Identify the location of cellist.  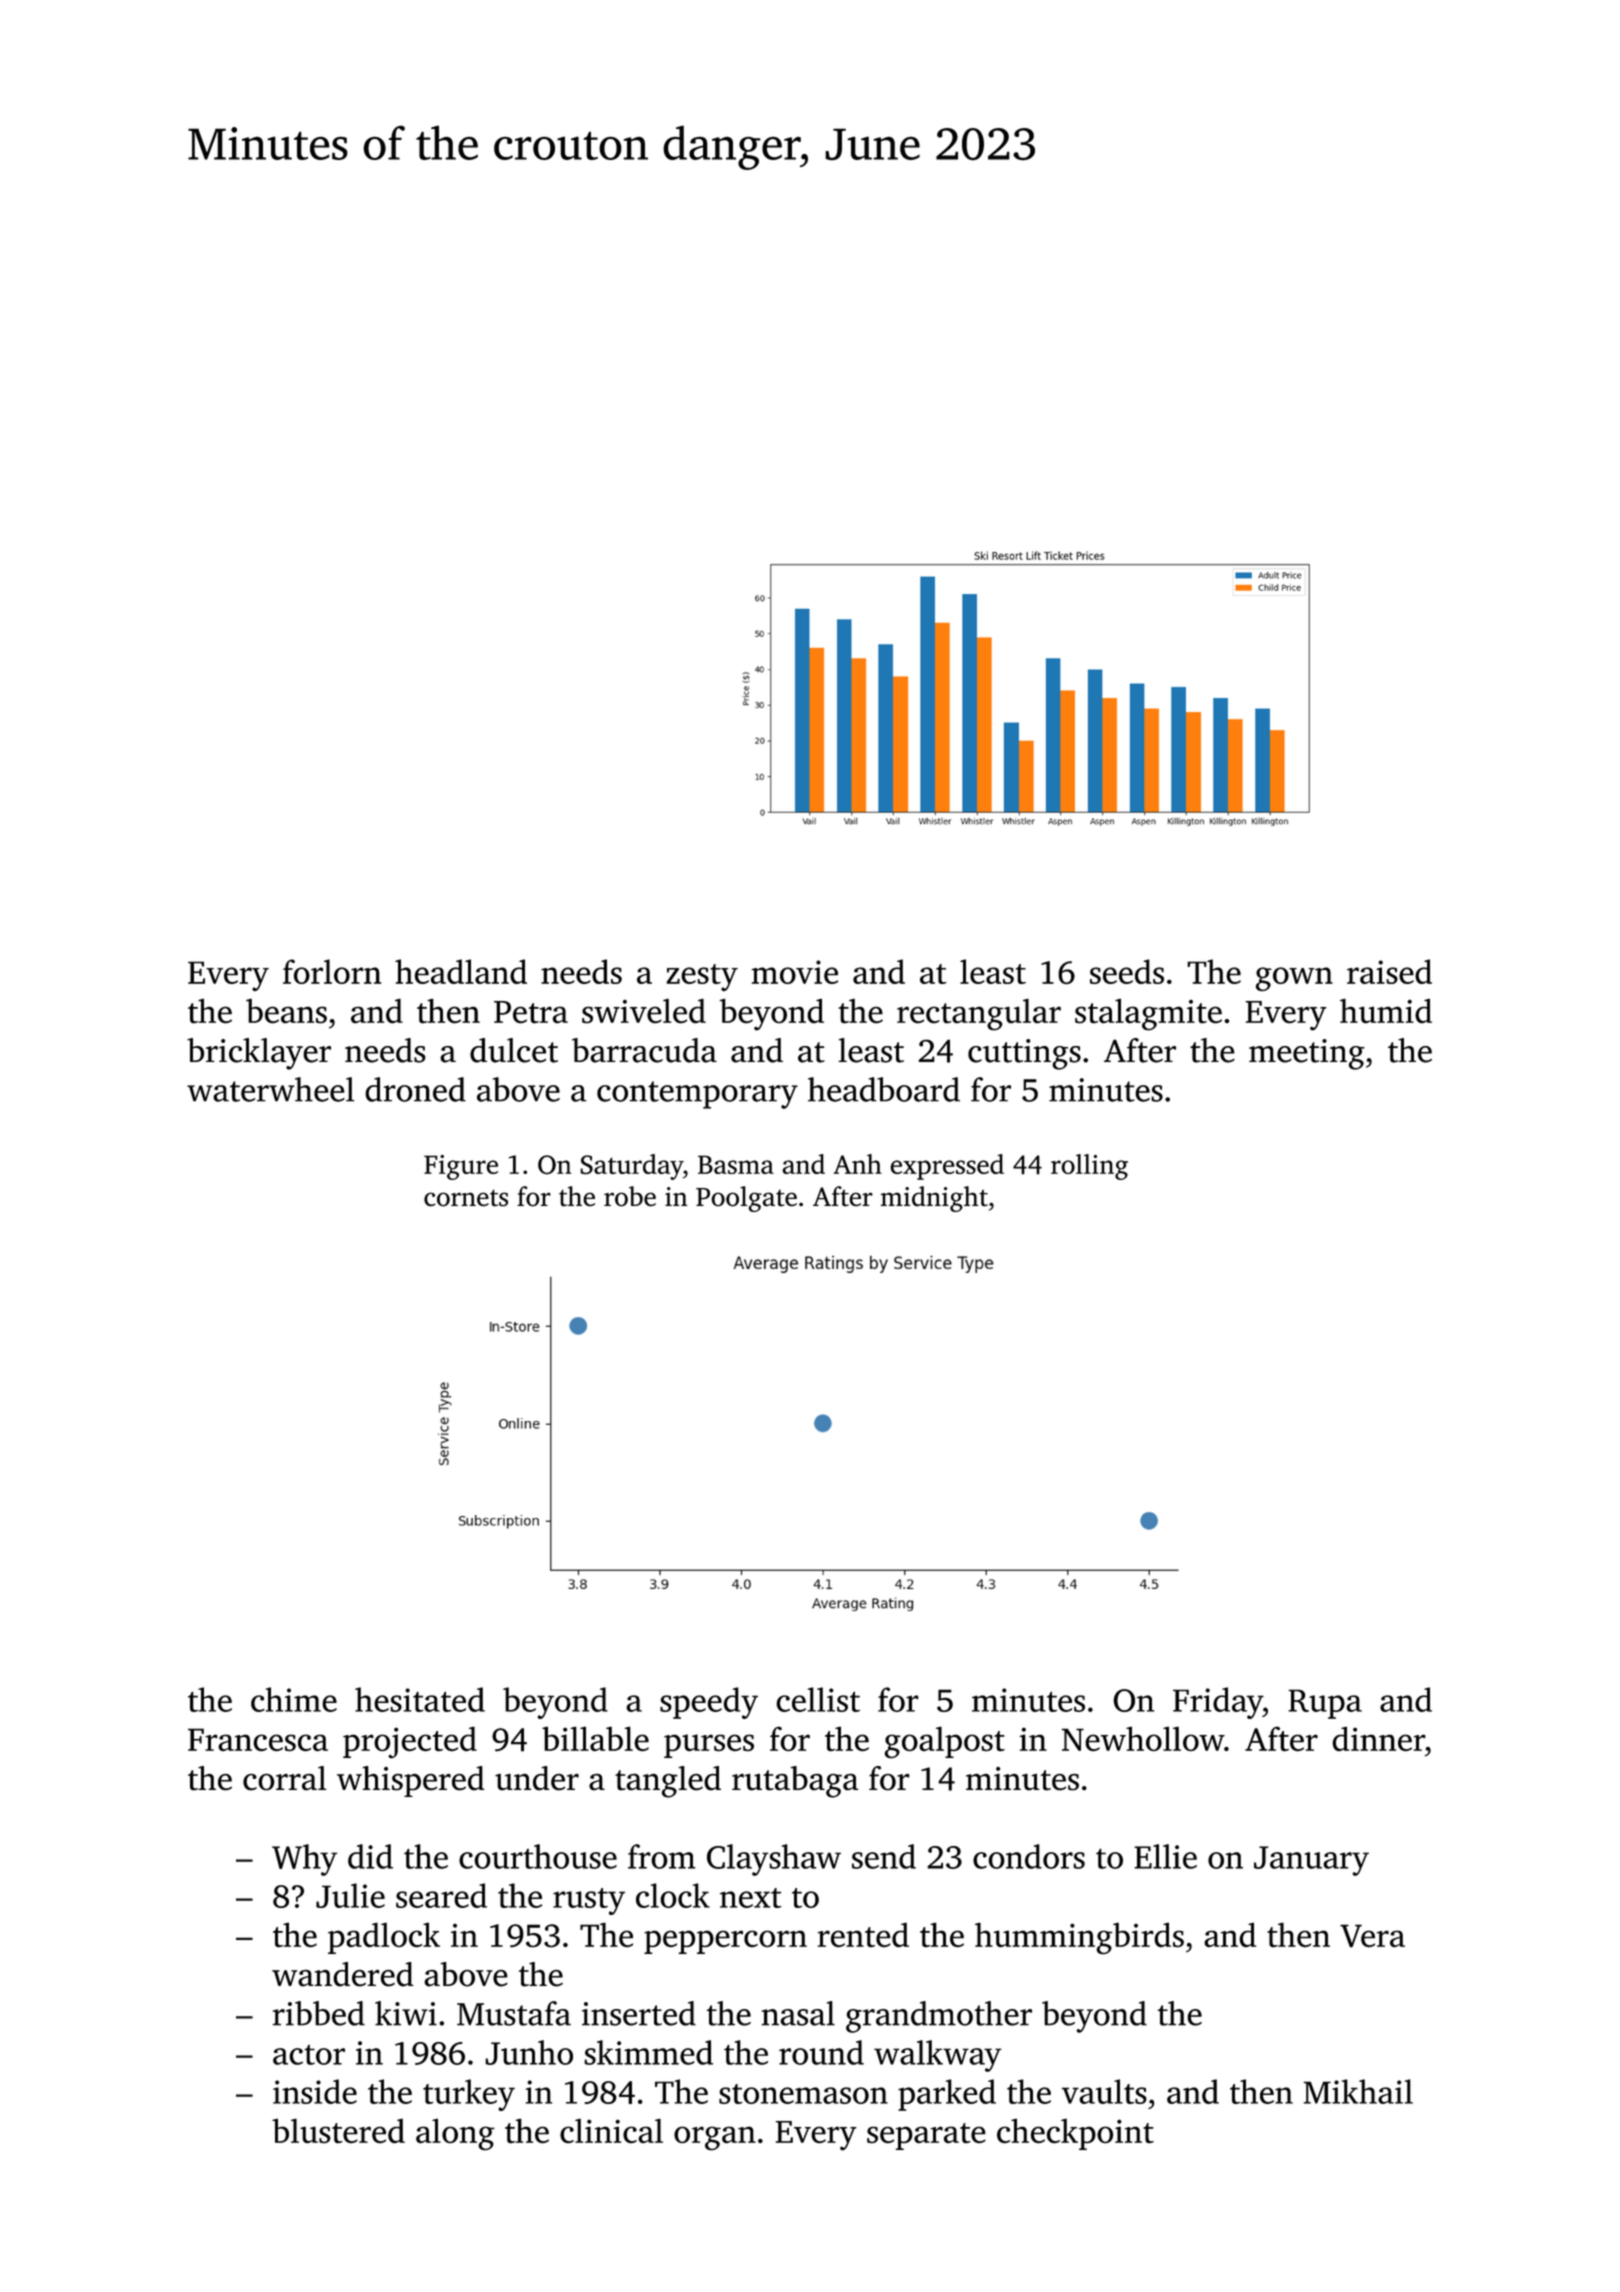
(818, 1699).
